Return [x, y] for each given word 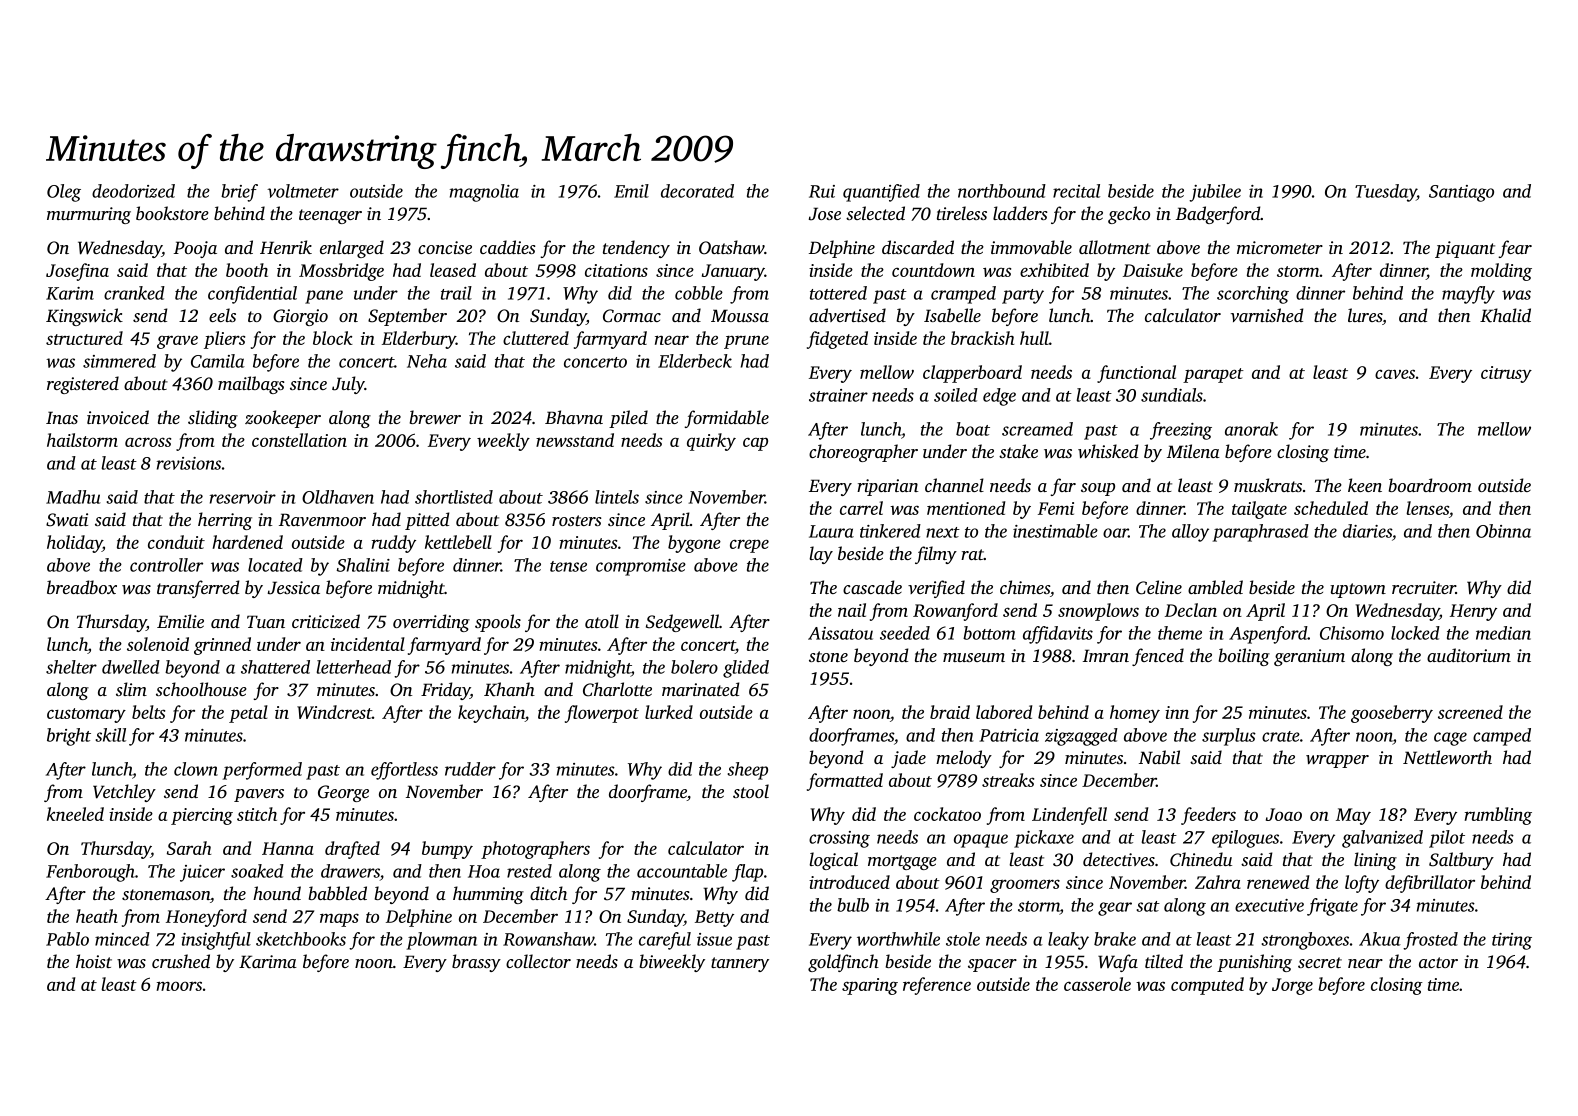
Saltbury [1461, 861]
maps [339, 920]
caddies [507, 247]
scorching [1253, 295]
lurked [669, 712]
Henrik [286, 247]
